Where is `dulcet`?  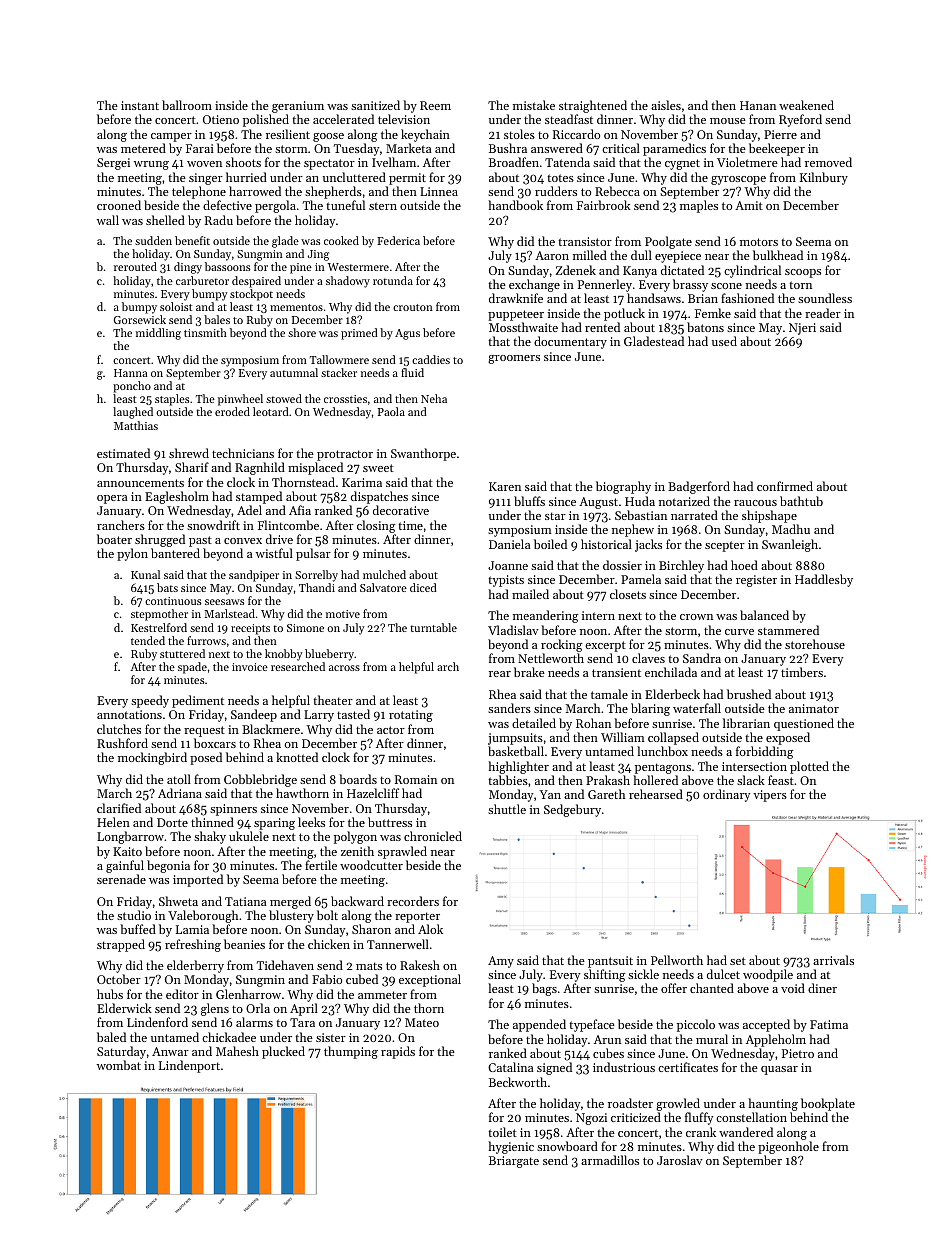 dulcet is located at coordinates (723, 974).
